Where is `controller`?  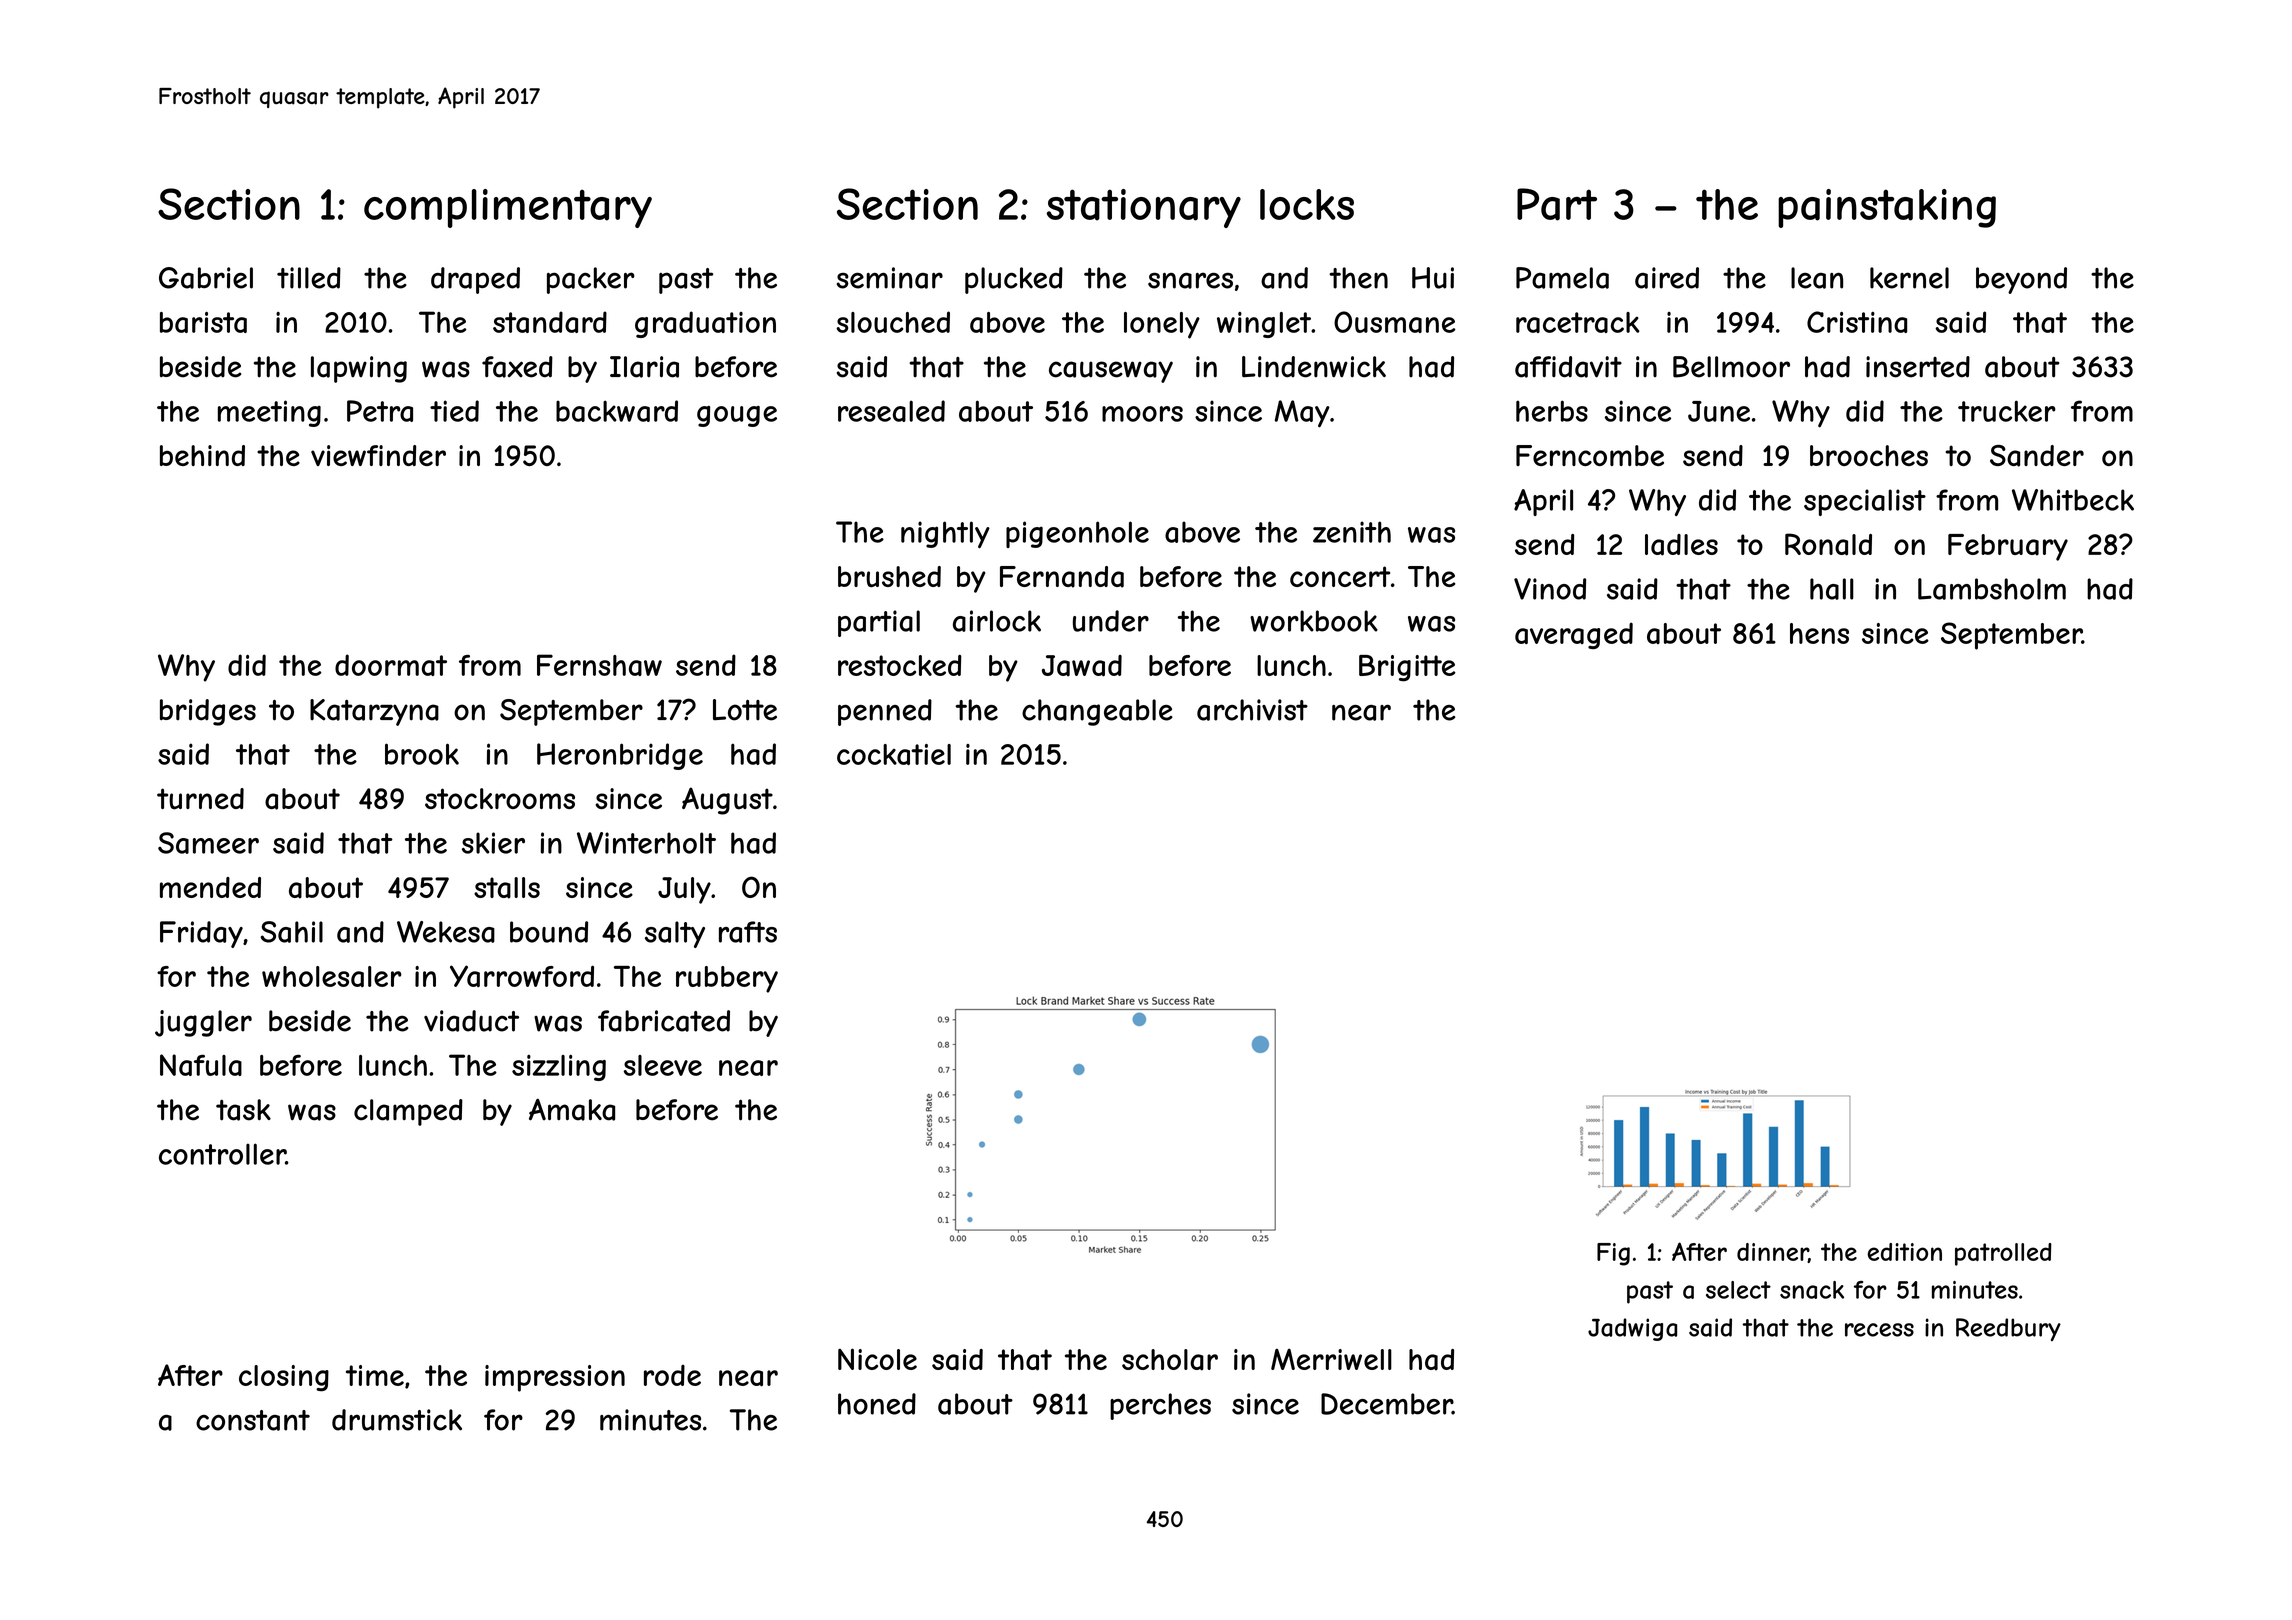 controller is located at coordinates (222, 1154).
